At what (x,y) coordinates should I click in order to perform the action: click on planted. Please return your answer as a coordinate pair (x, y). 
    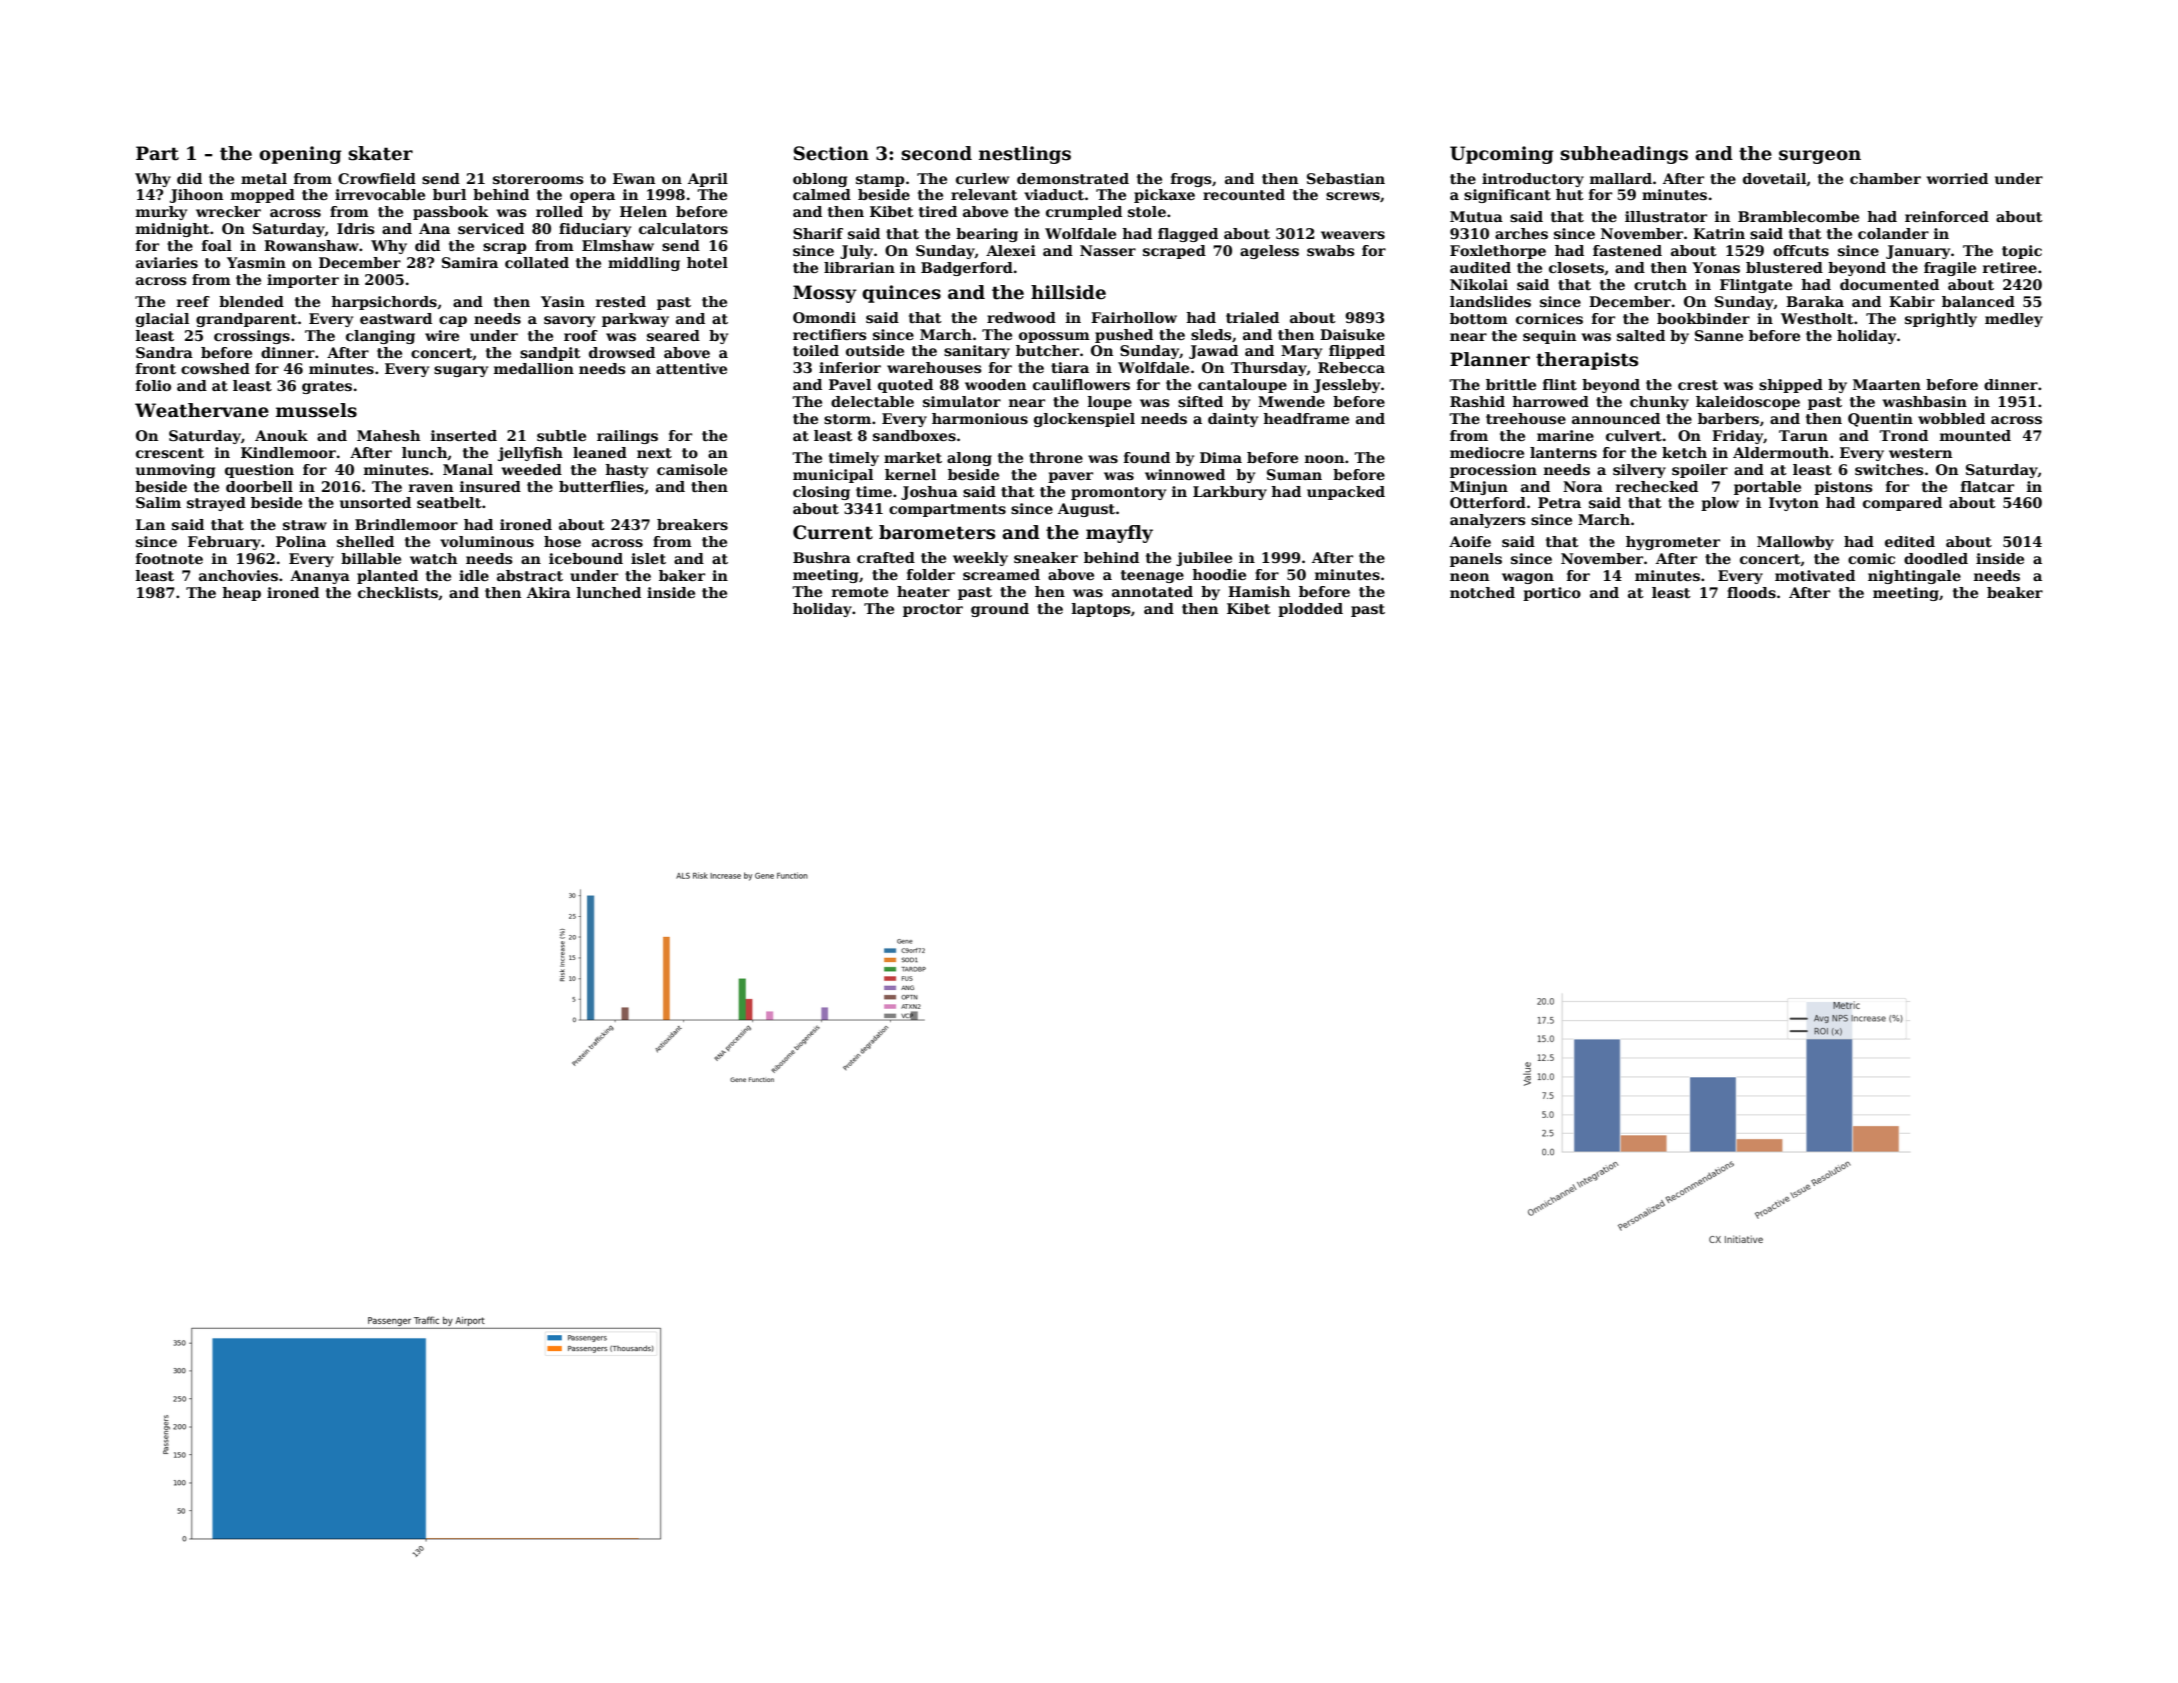
    Looking at the image, I should click on (387, 577).
